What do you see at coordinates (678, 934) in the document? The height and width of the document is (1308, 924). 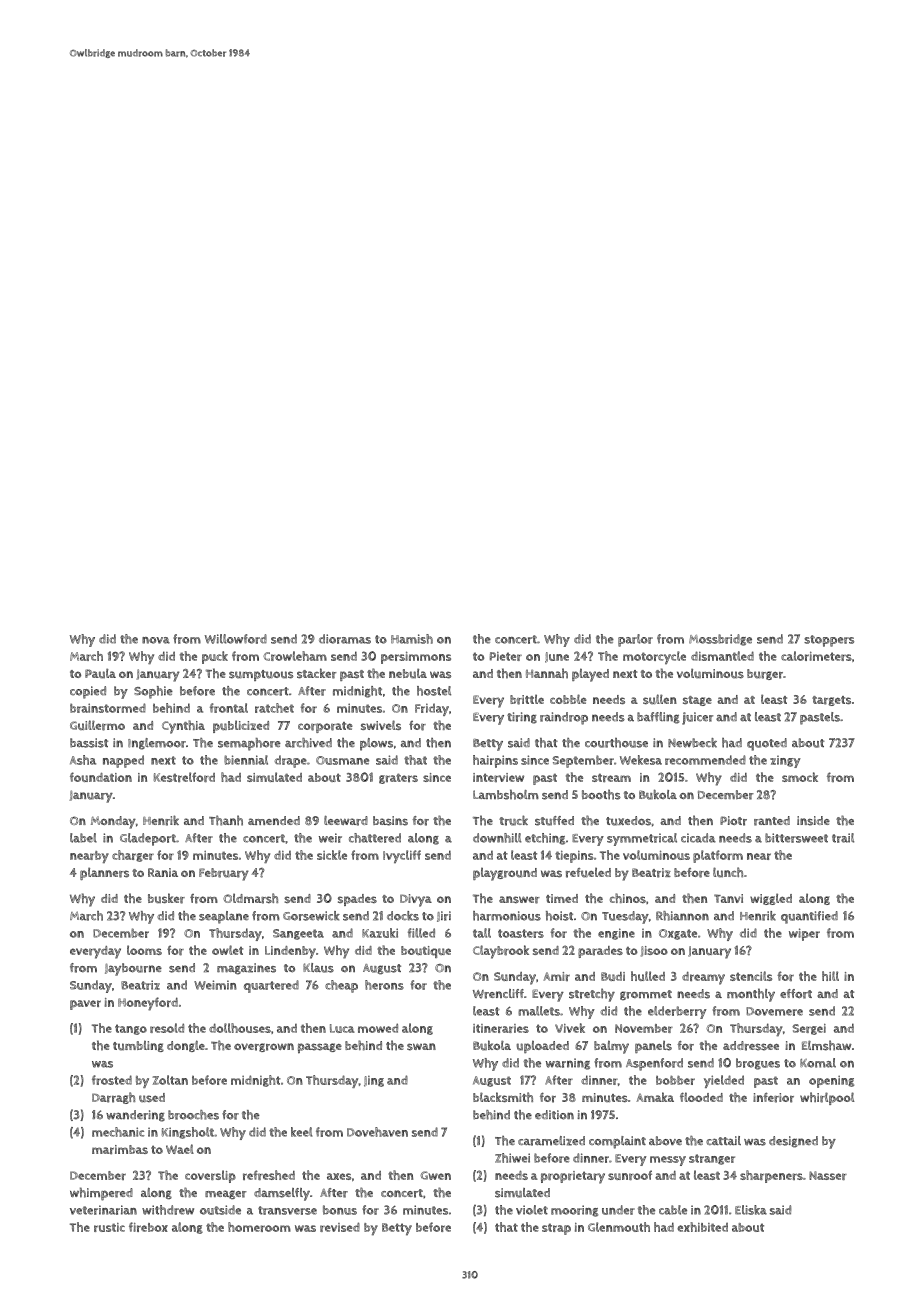 I see `Oxgate` at bounding box center [678, 934].
